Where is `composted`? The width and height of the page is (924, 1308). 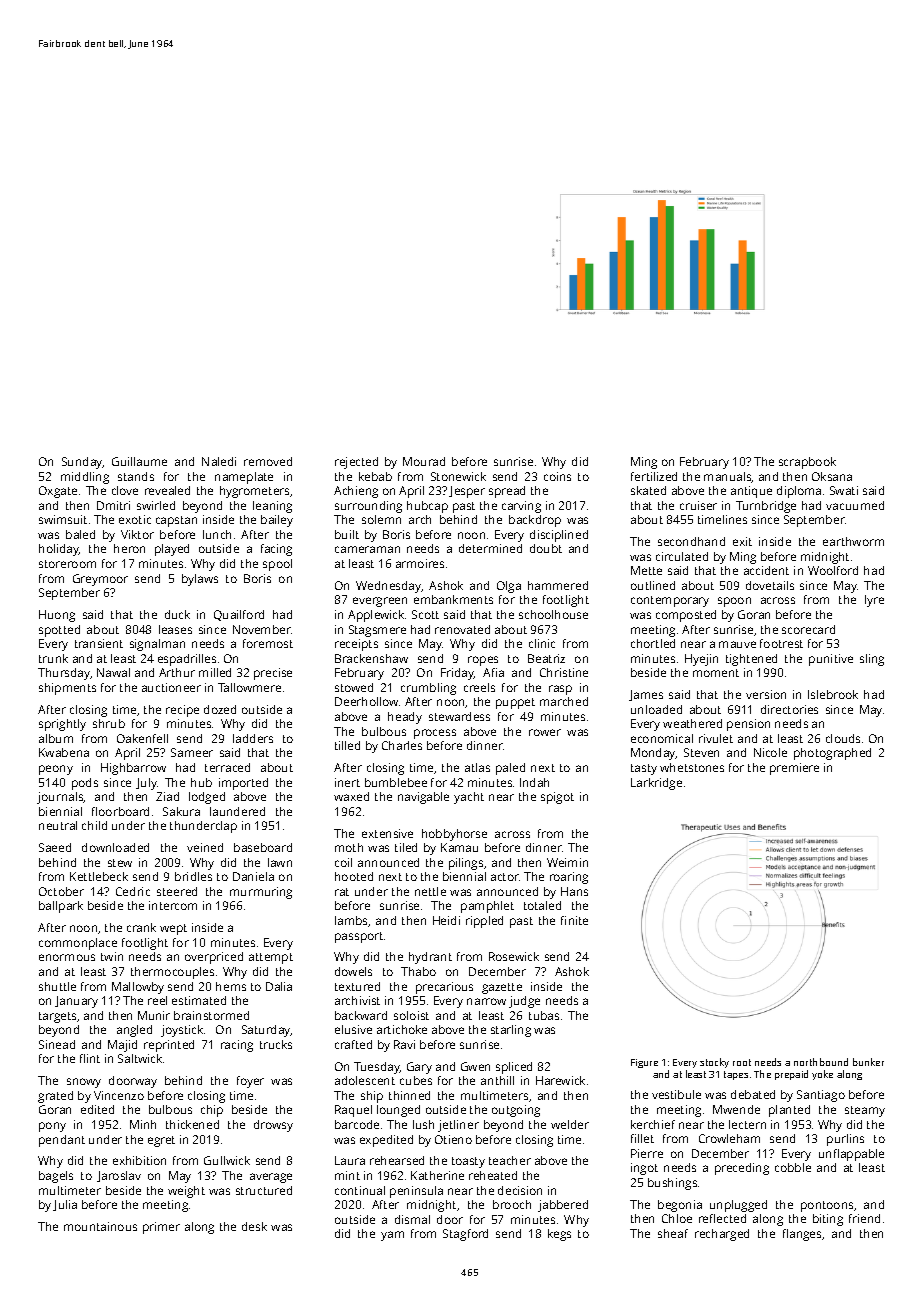
composted is located at coordinates (686, 616).
